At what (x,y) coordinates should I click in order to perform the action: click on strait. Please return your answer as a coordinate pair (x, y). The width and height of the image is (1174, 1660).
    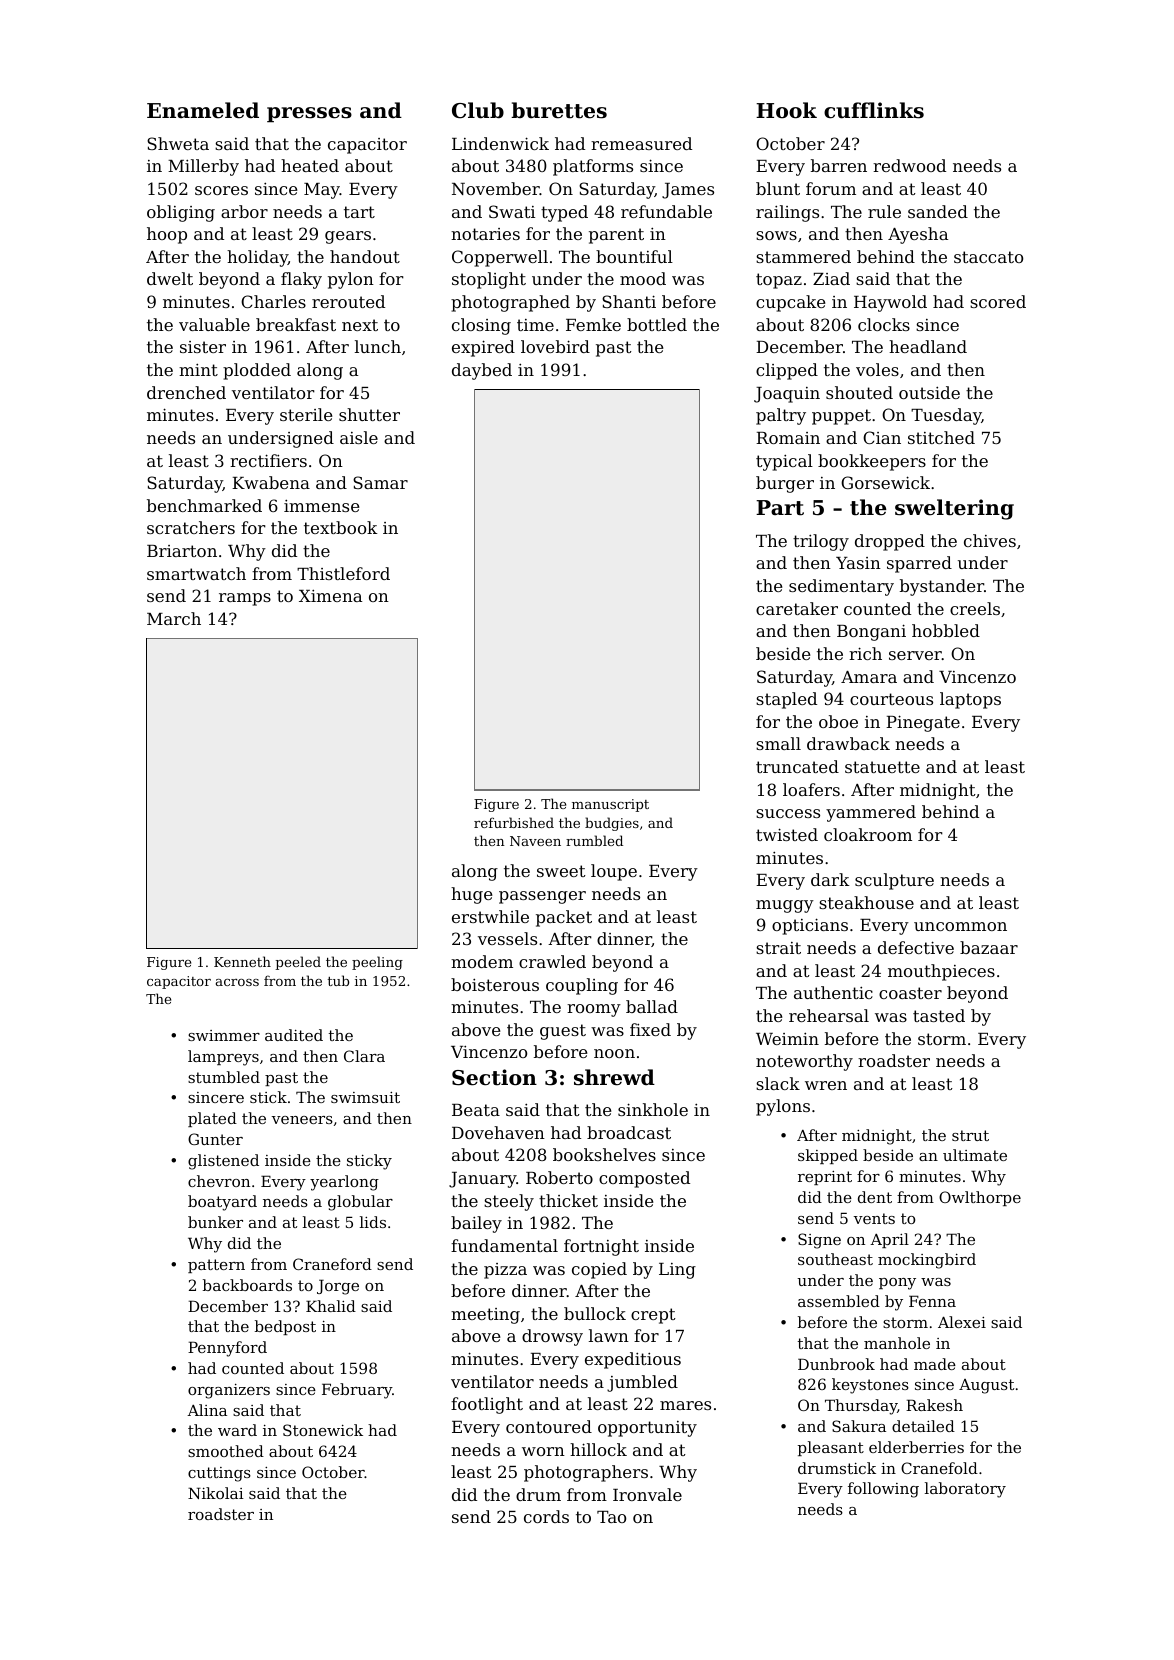
    Looking at the image, I should click on (778, 948).
